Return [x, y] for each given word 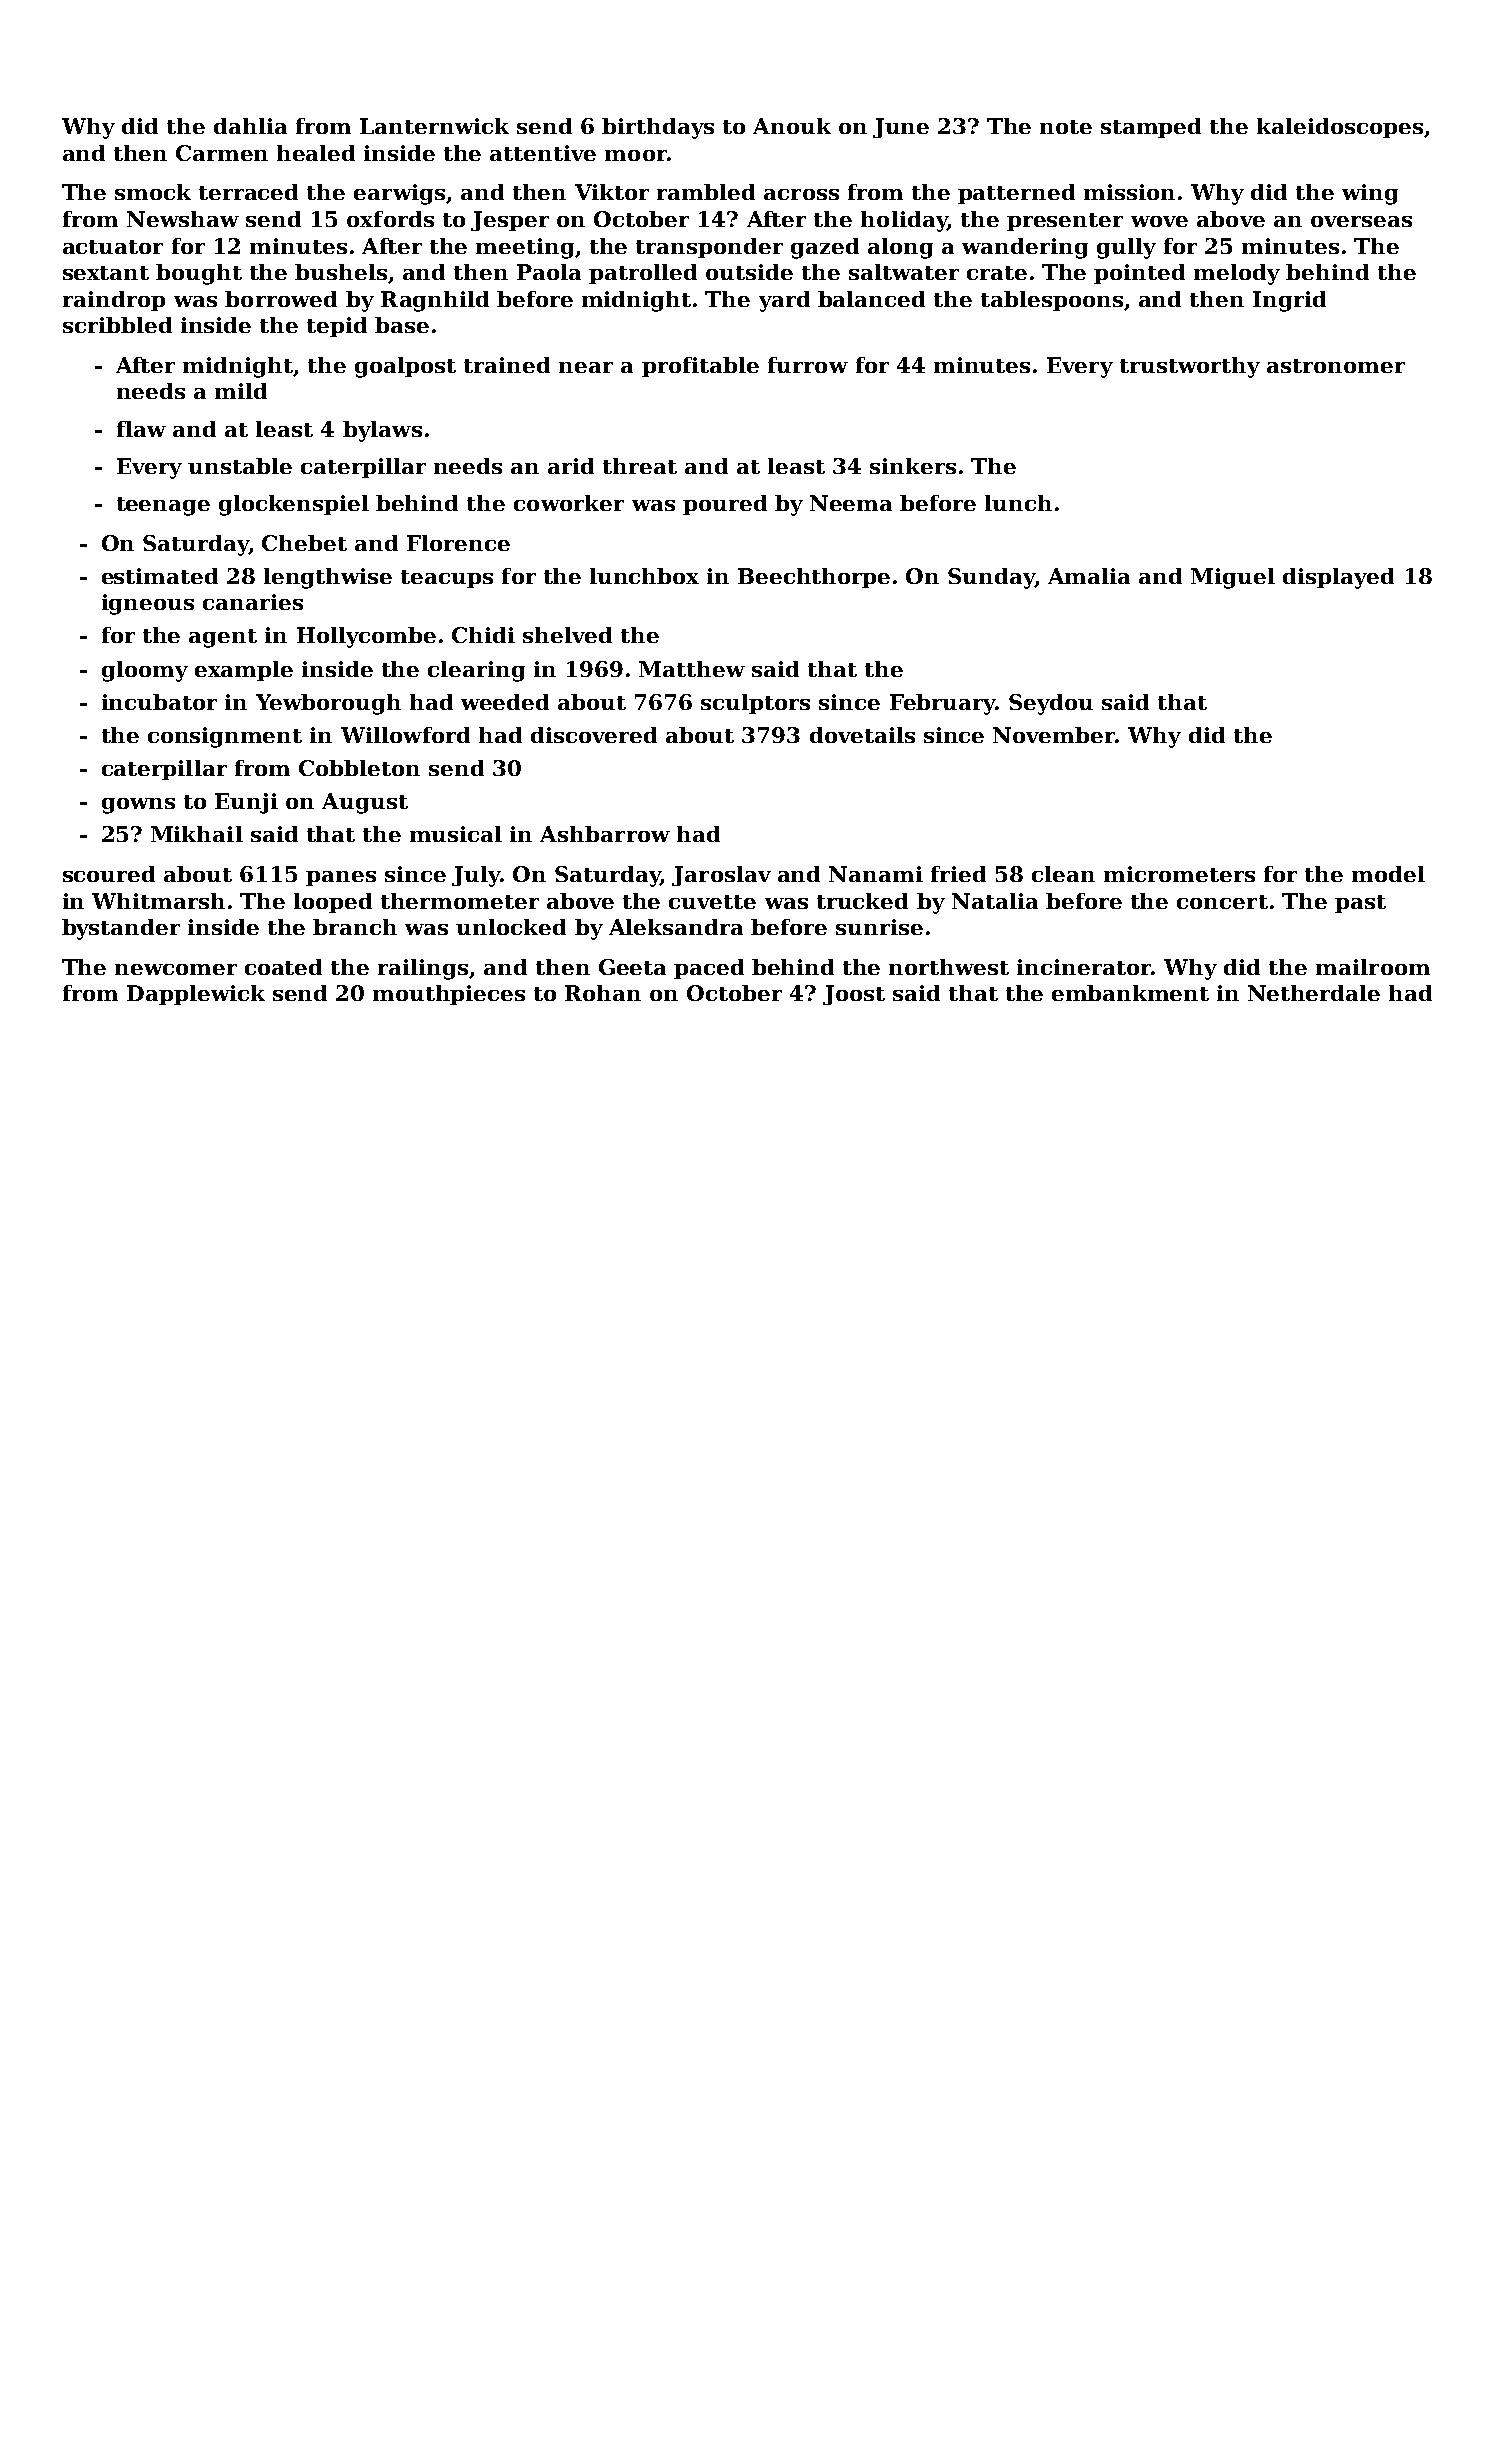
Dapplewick [196, 995]
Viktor [612, 192]
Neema [851, 503]
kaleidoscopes [1340, 128]
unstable [240, 466]
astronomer [1336, 366]
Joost [854, 995]
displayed [1338, 578]
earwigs [399, 194]
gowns [138, 806]
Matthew [692, 669]
